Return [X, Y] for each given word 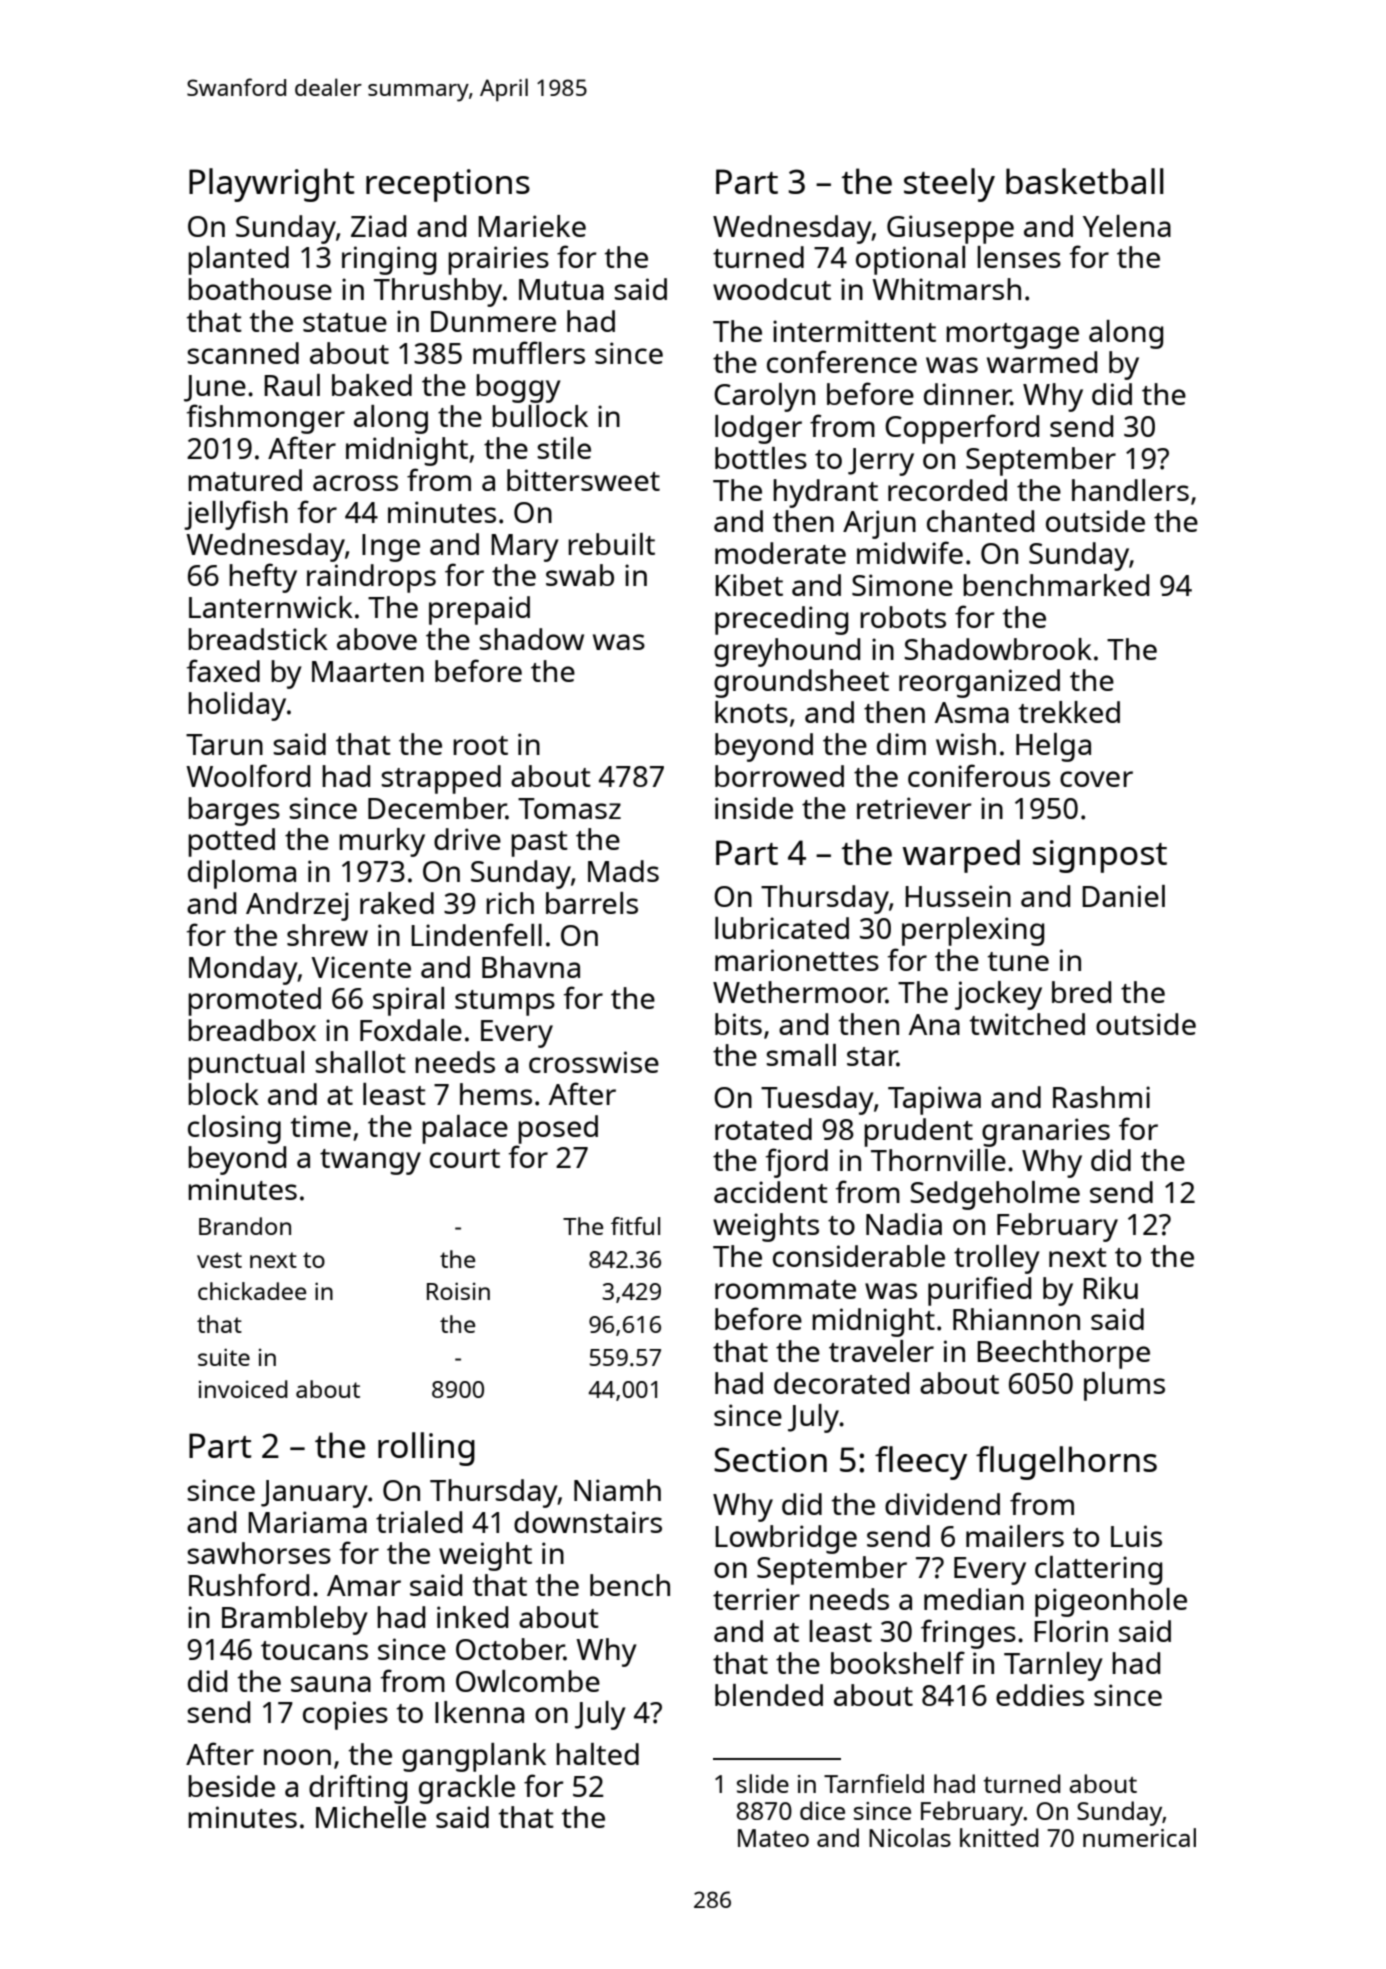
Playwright [271, 185]
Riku [1110, 1288]
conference [842, 361]
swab [580, 575]
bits [738, 1024]
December [437, 808]
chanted [980, 521]
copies [345, 1715]
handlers [1130, 490]
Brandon [245, 1226]
